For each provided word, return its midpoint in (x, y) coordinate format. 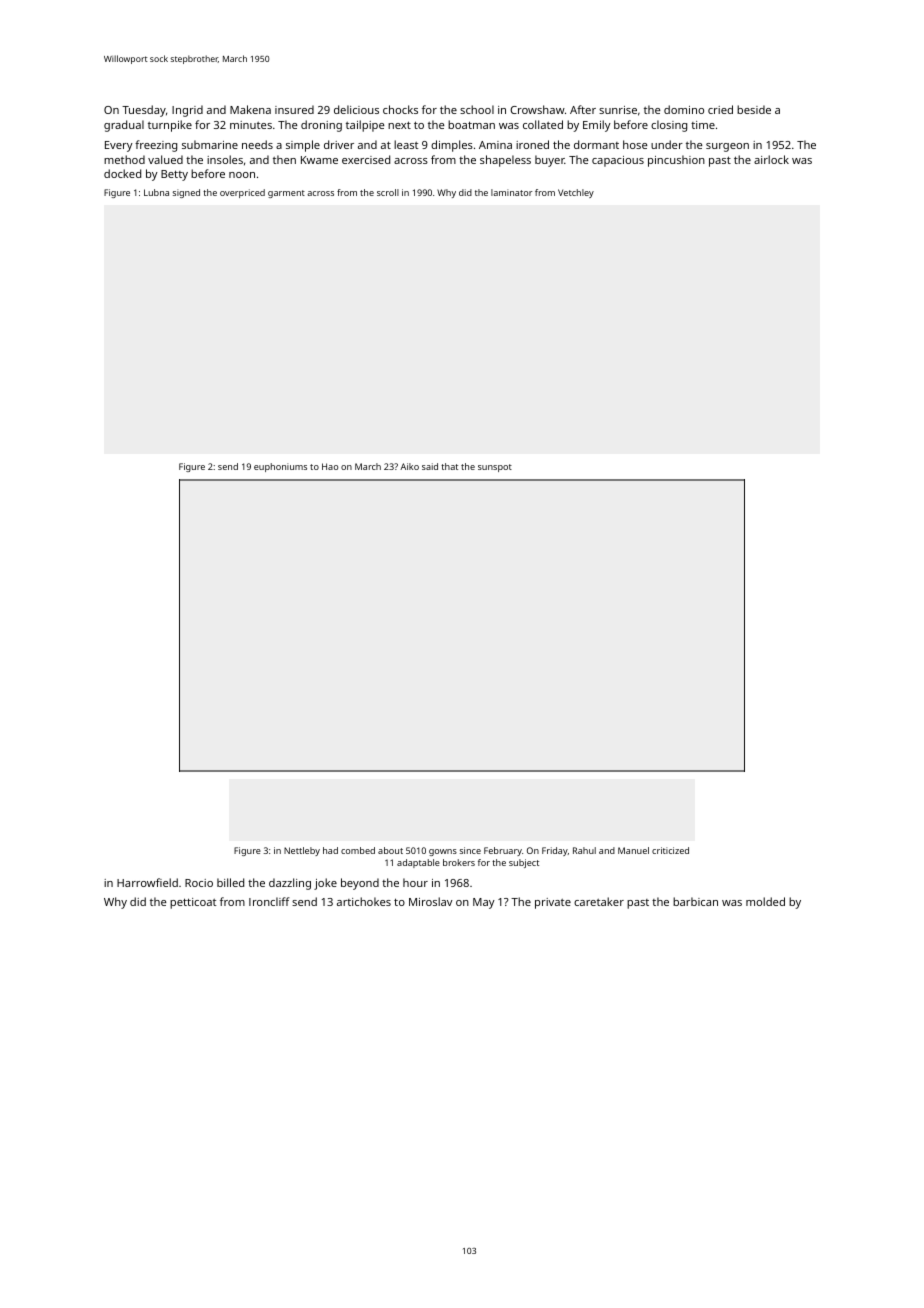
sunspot (495, 468)
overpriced (242, 193)
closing (669, 126)
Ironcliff (269, 901)
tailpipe (365, 126)
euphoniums (280, 467)
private (553, 903)
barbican (695, 901)
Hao (330, 466)
